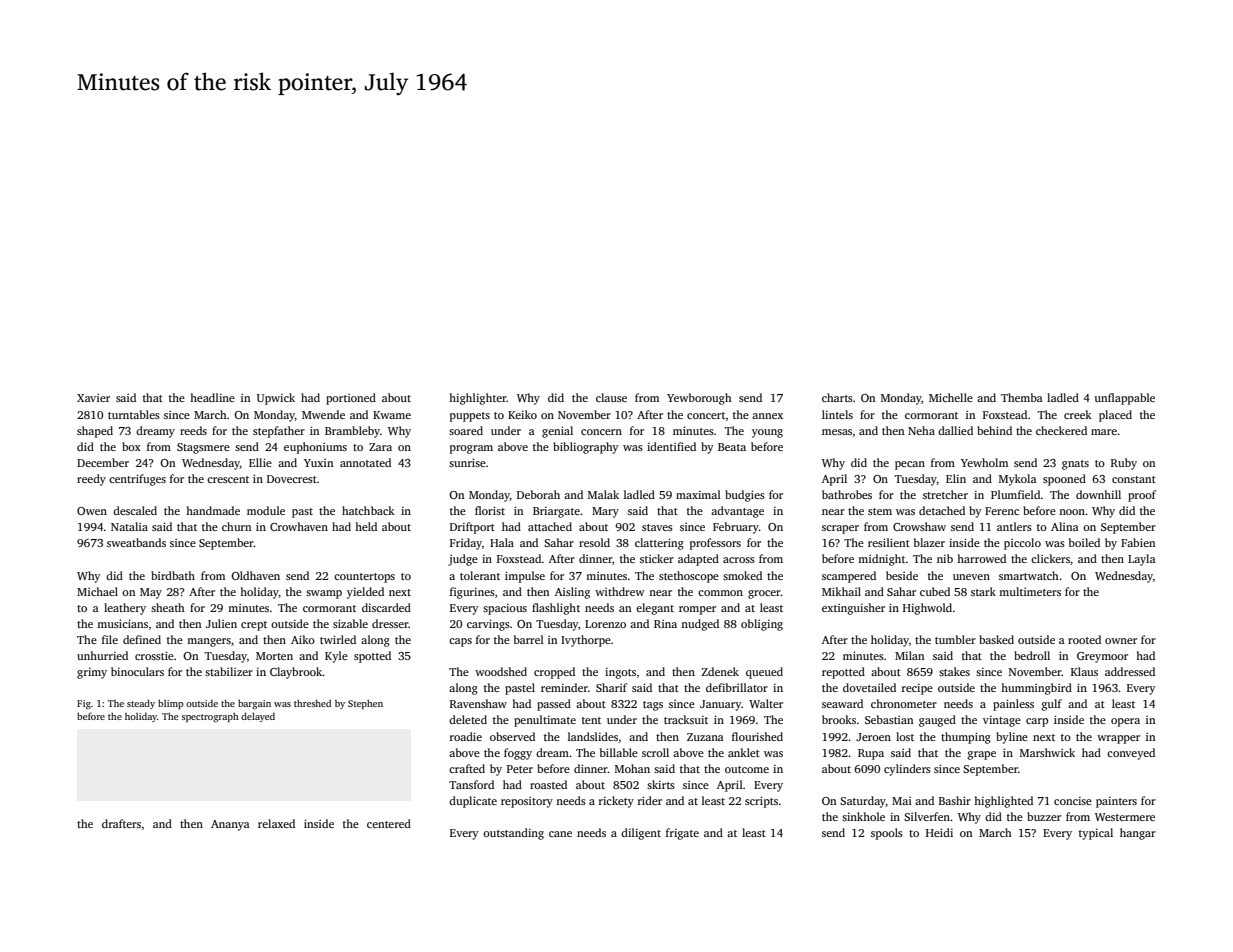 This screenshot has width=1233, height=952. What do you see at coordinates (706, 415) in the screenshot?
I see `concert` at bounding box center [706, 415].
